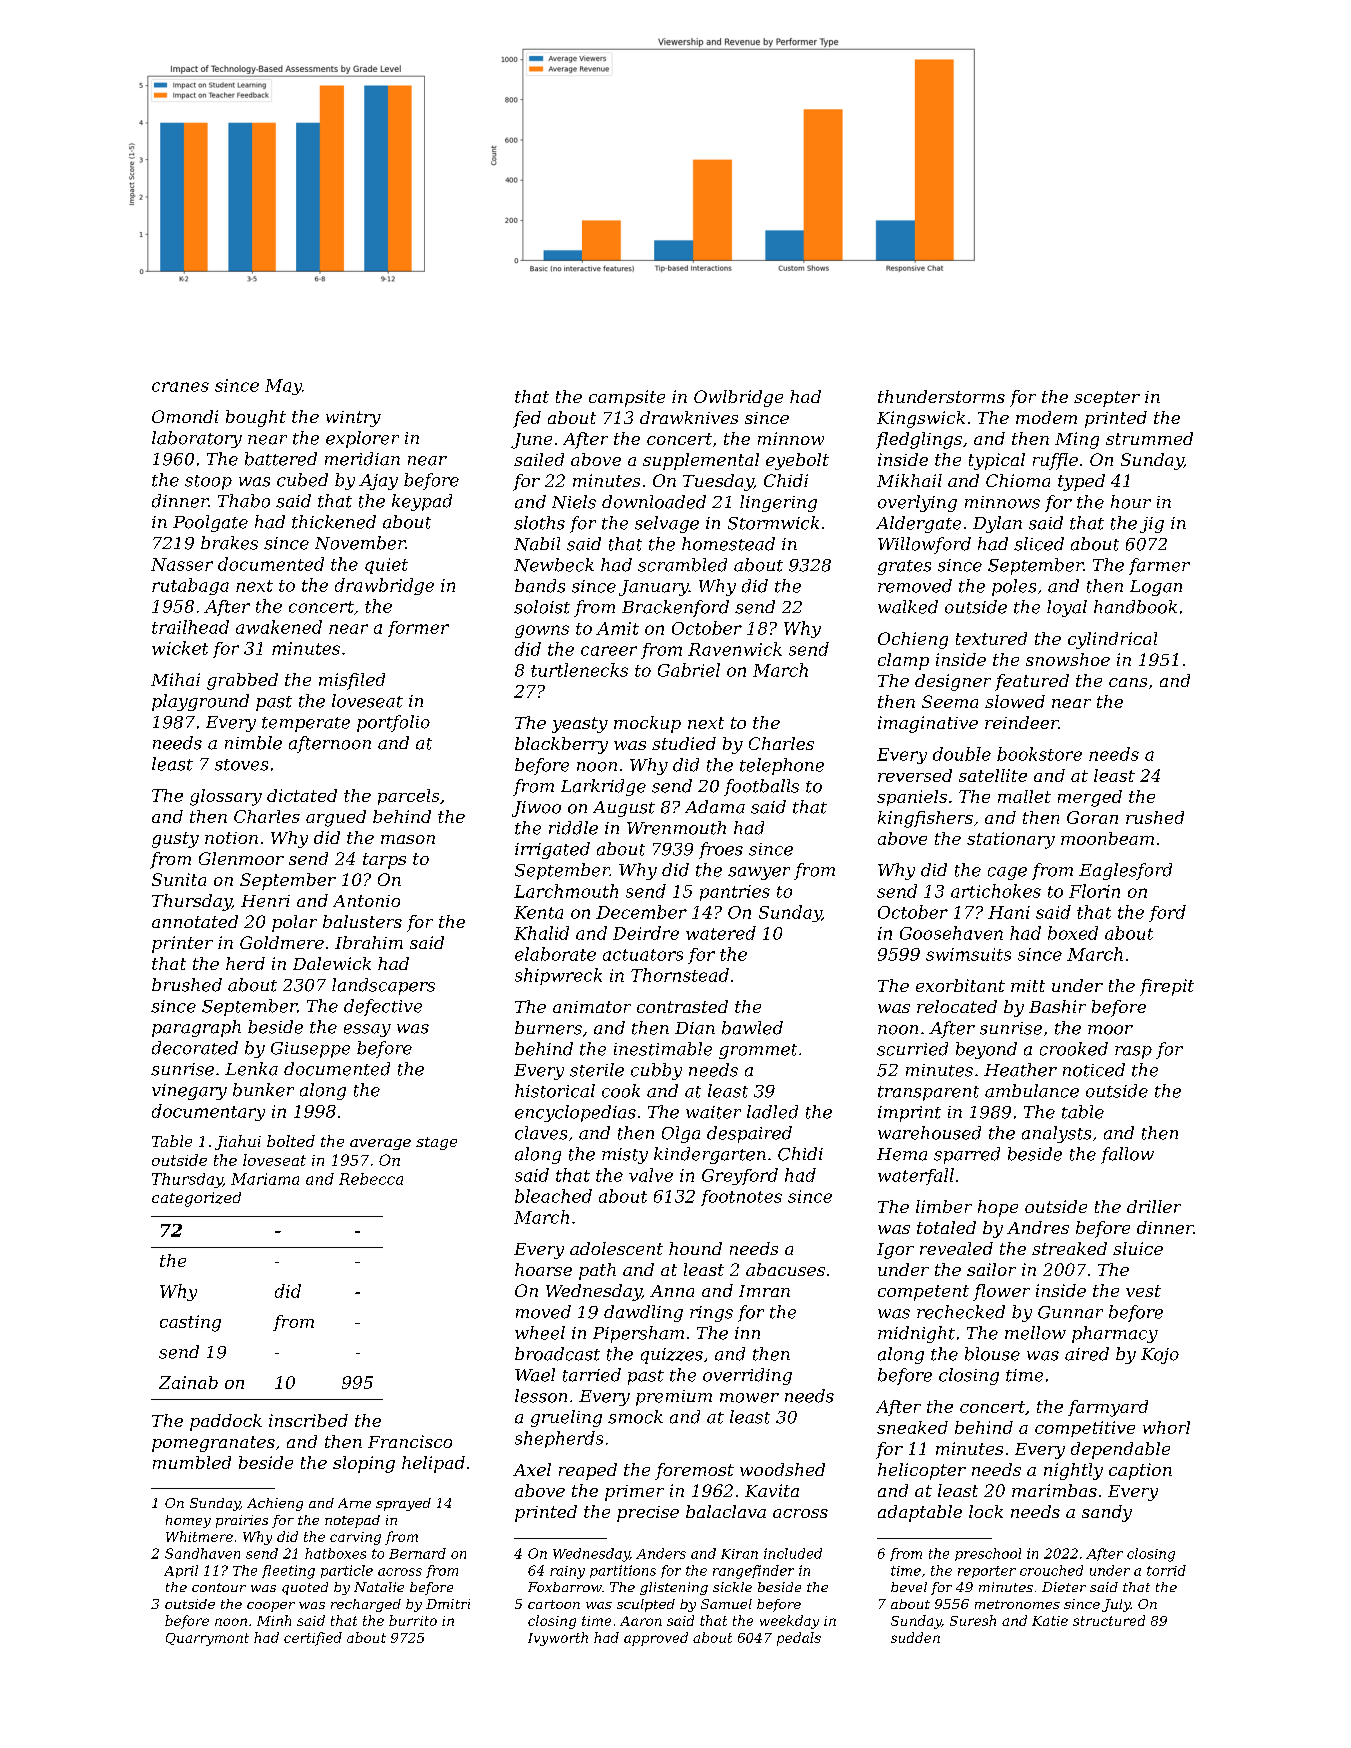 This document has height=1748, width=1351. I want to click on defective, so click(383, 1007).
